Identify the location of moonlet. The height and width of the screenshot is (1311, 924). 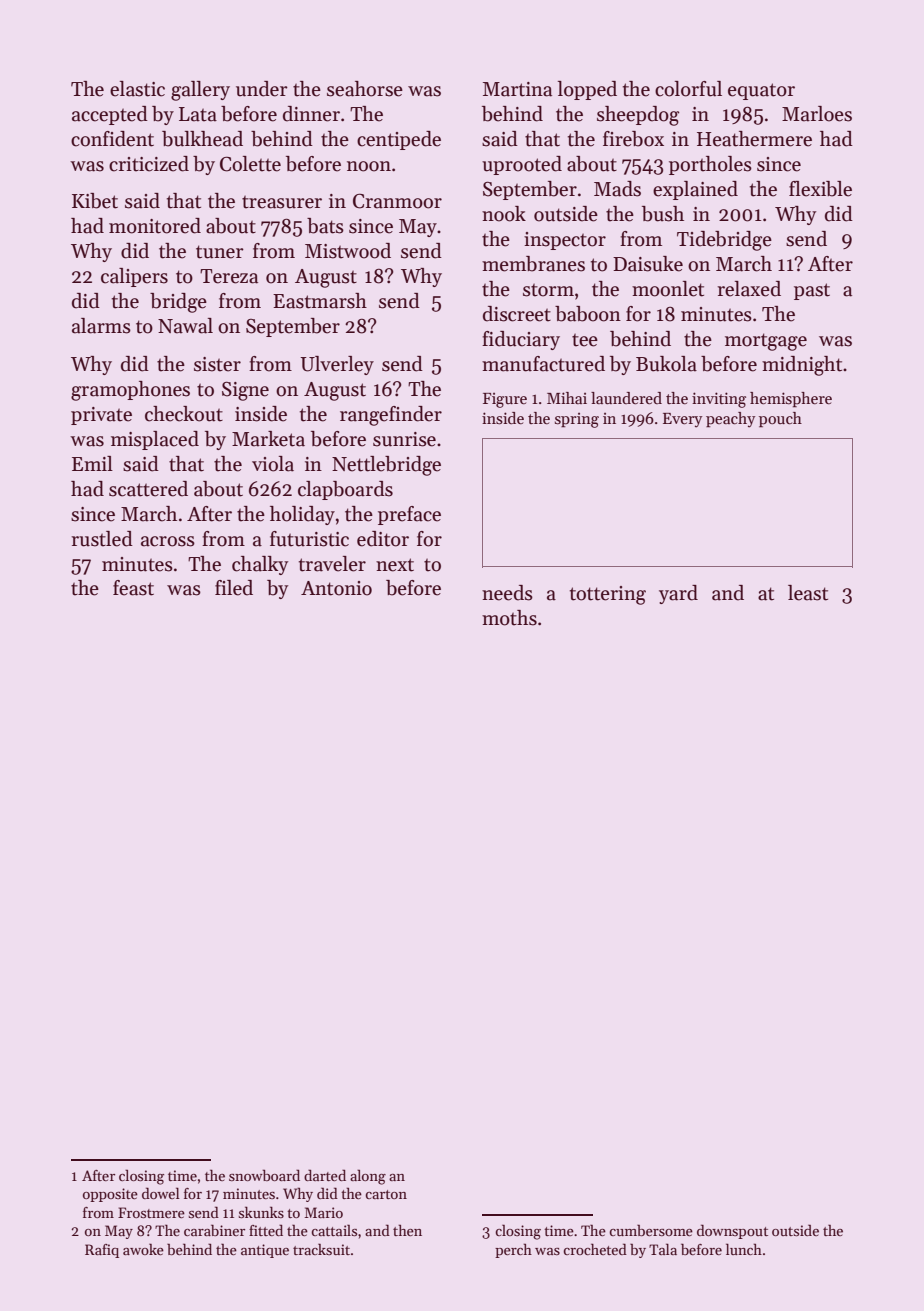
(668, 289).
